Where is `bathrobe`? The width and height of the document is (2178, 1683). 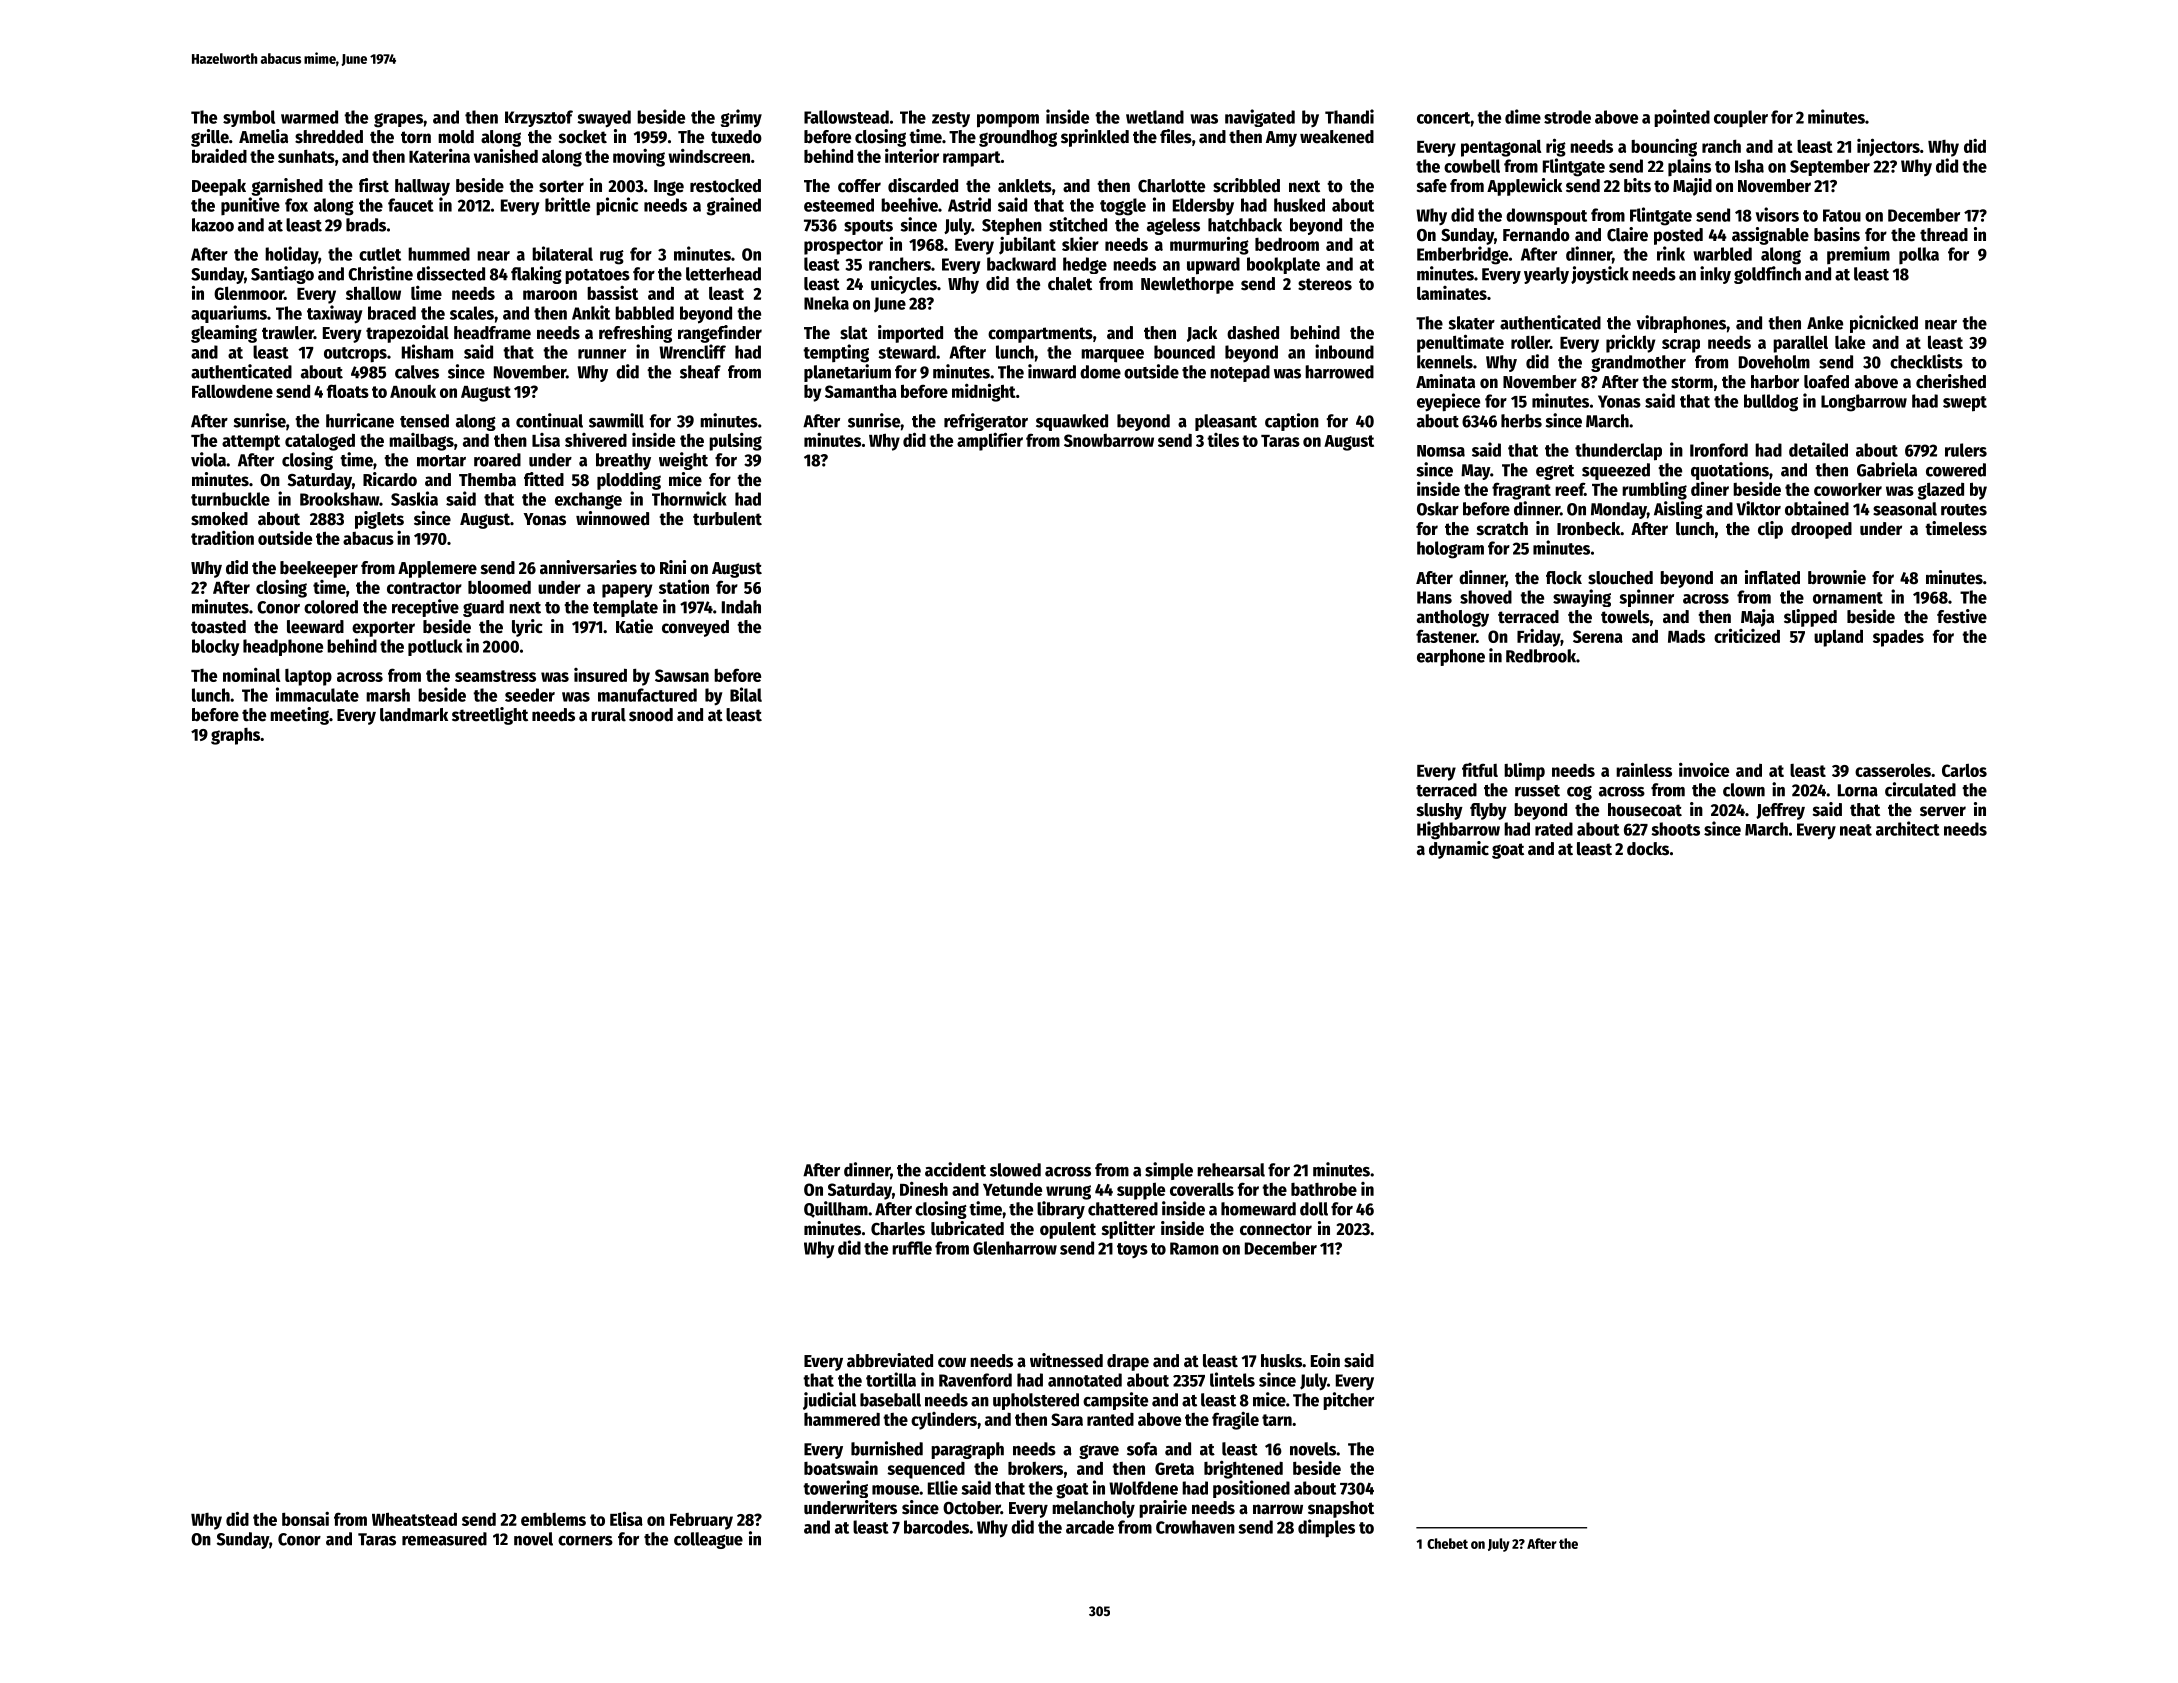 bathrobe is located at coordinates (1324, 1189).
